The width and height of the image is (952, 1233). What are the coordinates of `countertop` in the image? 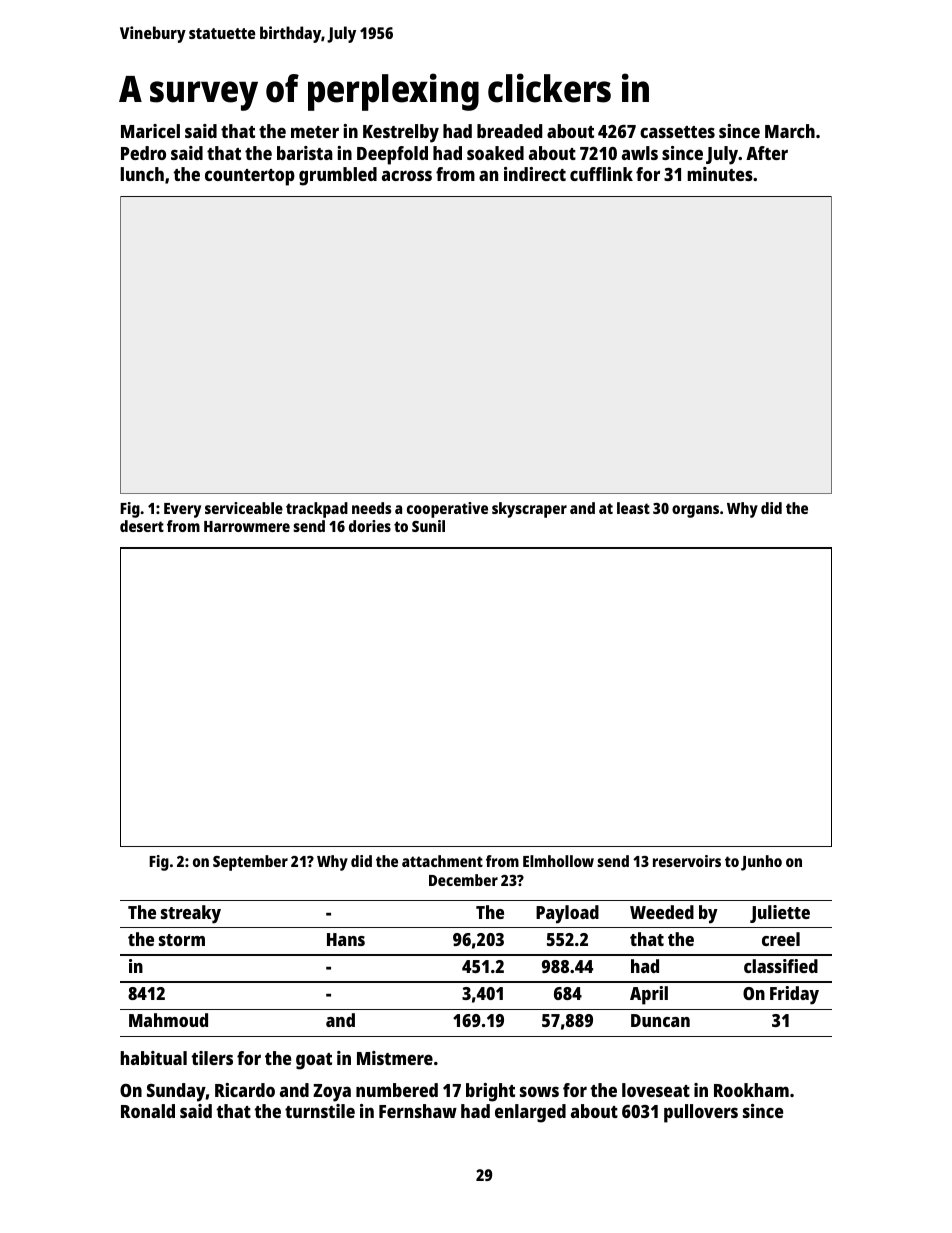 It's located at (250, 177).
